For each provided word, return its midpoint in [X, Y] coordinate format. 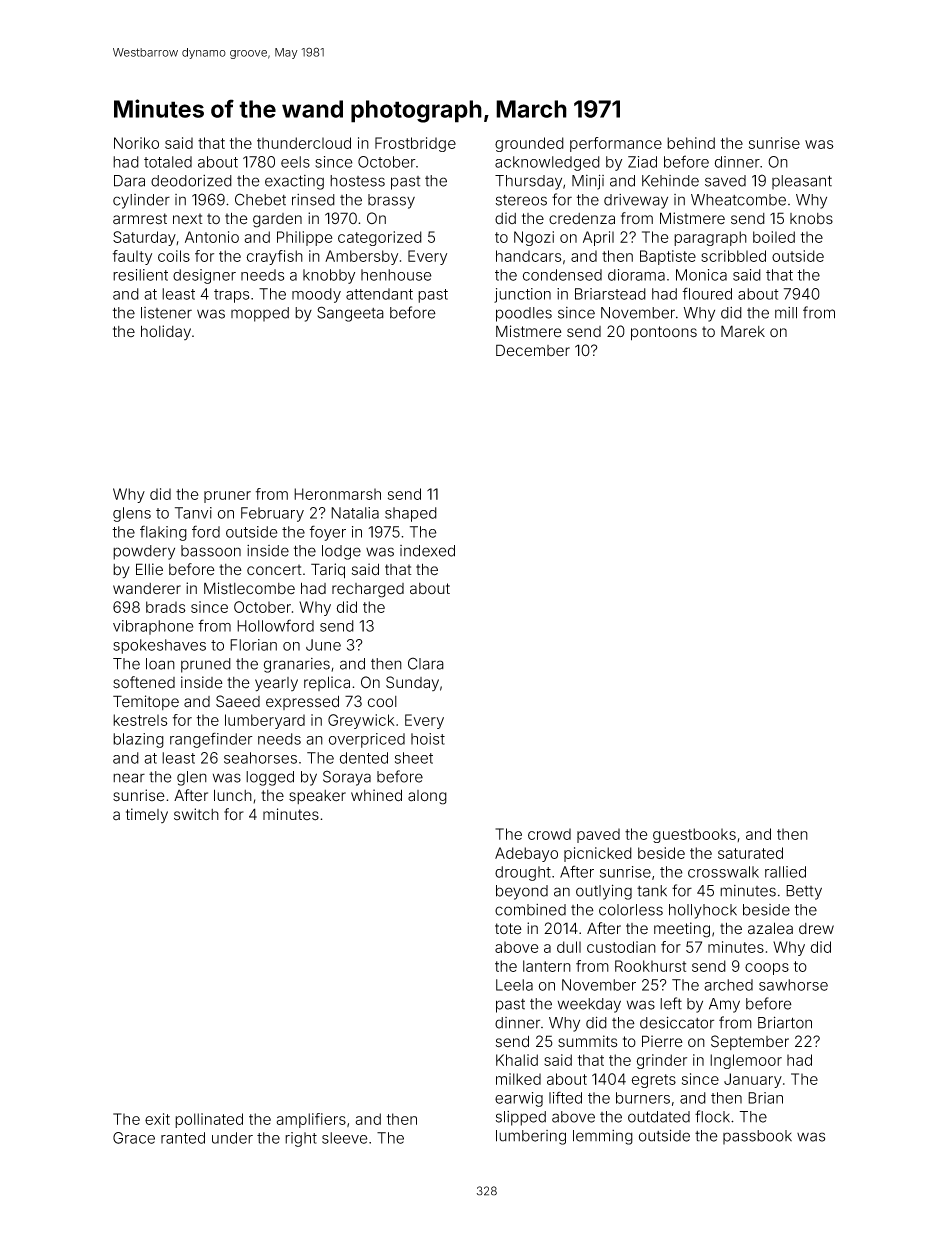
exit [157, 1119]
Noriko [136, 143]
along [427, 797]
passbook [757, 1137]
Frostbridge [415, 144]
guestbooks [694, 835]
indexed [427, 551]
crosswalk [723, 872]
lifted [565, 1097]
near [129, 778]
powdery [144, 552]
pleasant [802, 182]
